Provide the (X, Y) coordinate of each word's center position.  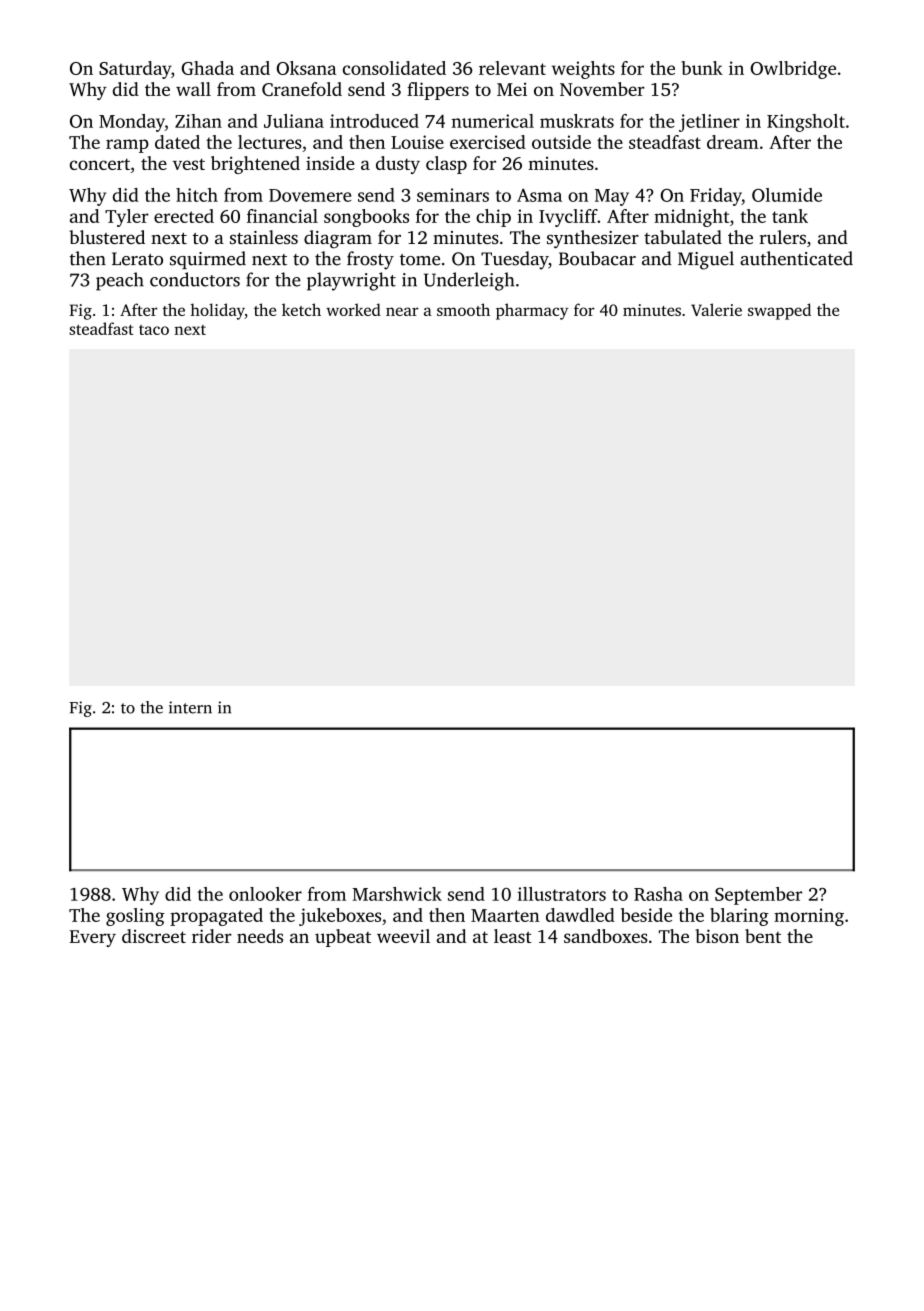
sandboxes (606, 936)
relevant (512, 68)
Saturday (135, 70)
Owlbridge (793, 70)
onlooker (265, 894)
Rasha (658, 894)
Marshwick (397, 894)
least (513, 936)
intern (190, 707)
